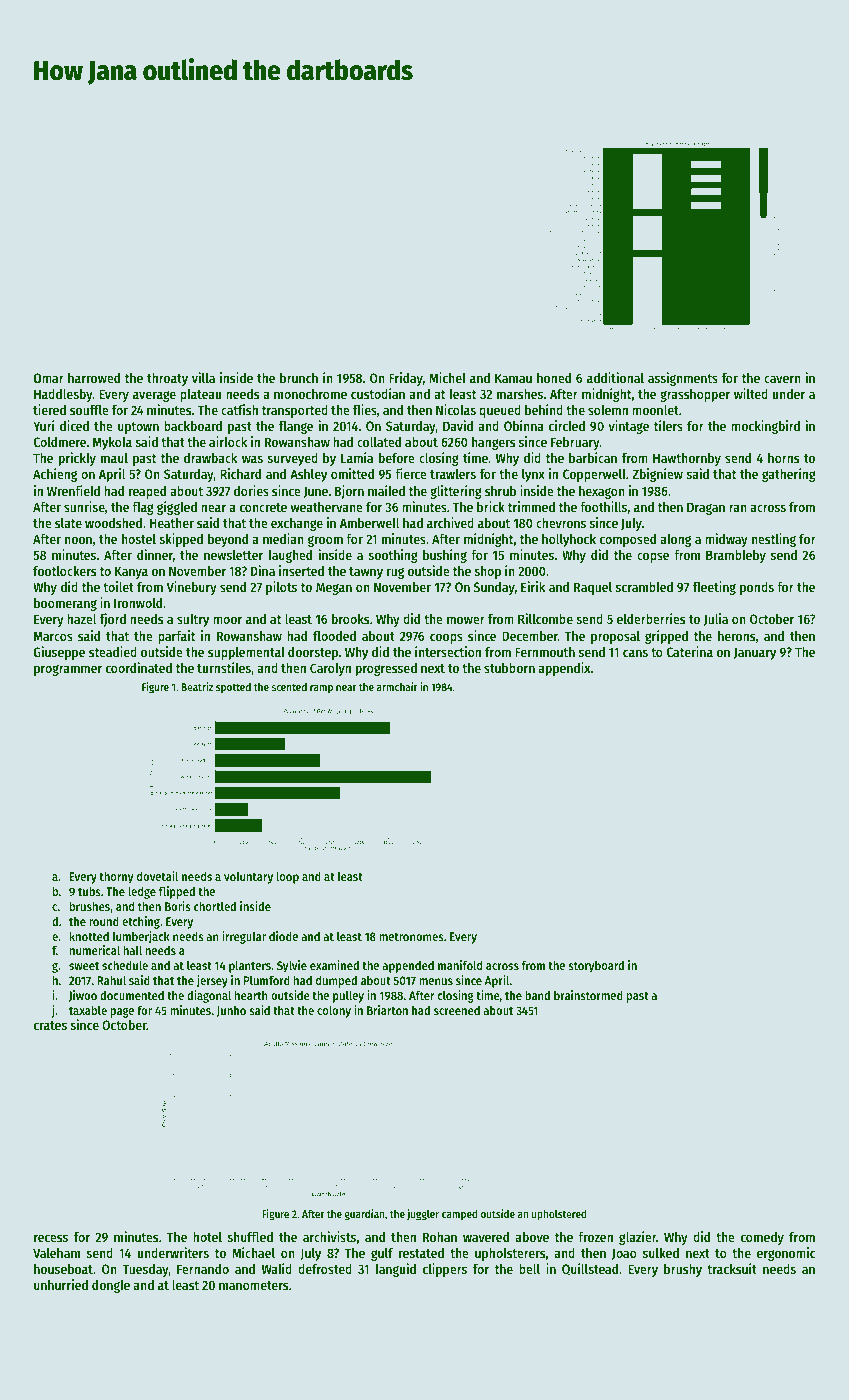 This image has width=849, height=1400. What do you see at coordinates (531, 506) in the image?
I see `trimmed` at bounding box center [531, 506].
